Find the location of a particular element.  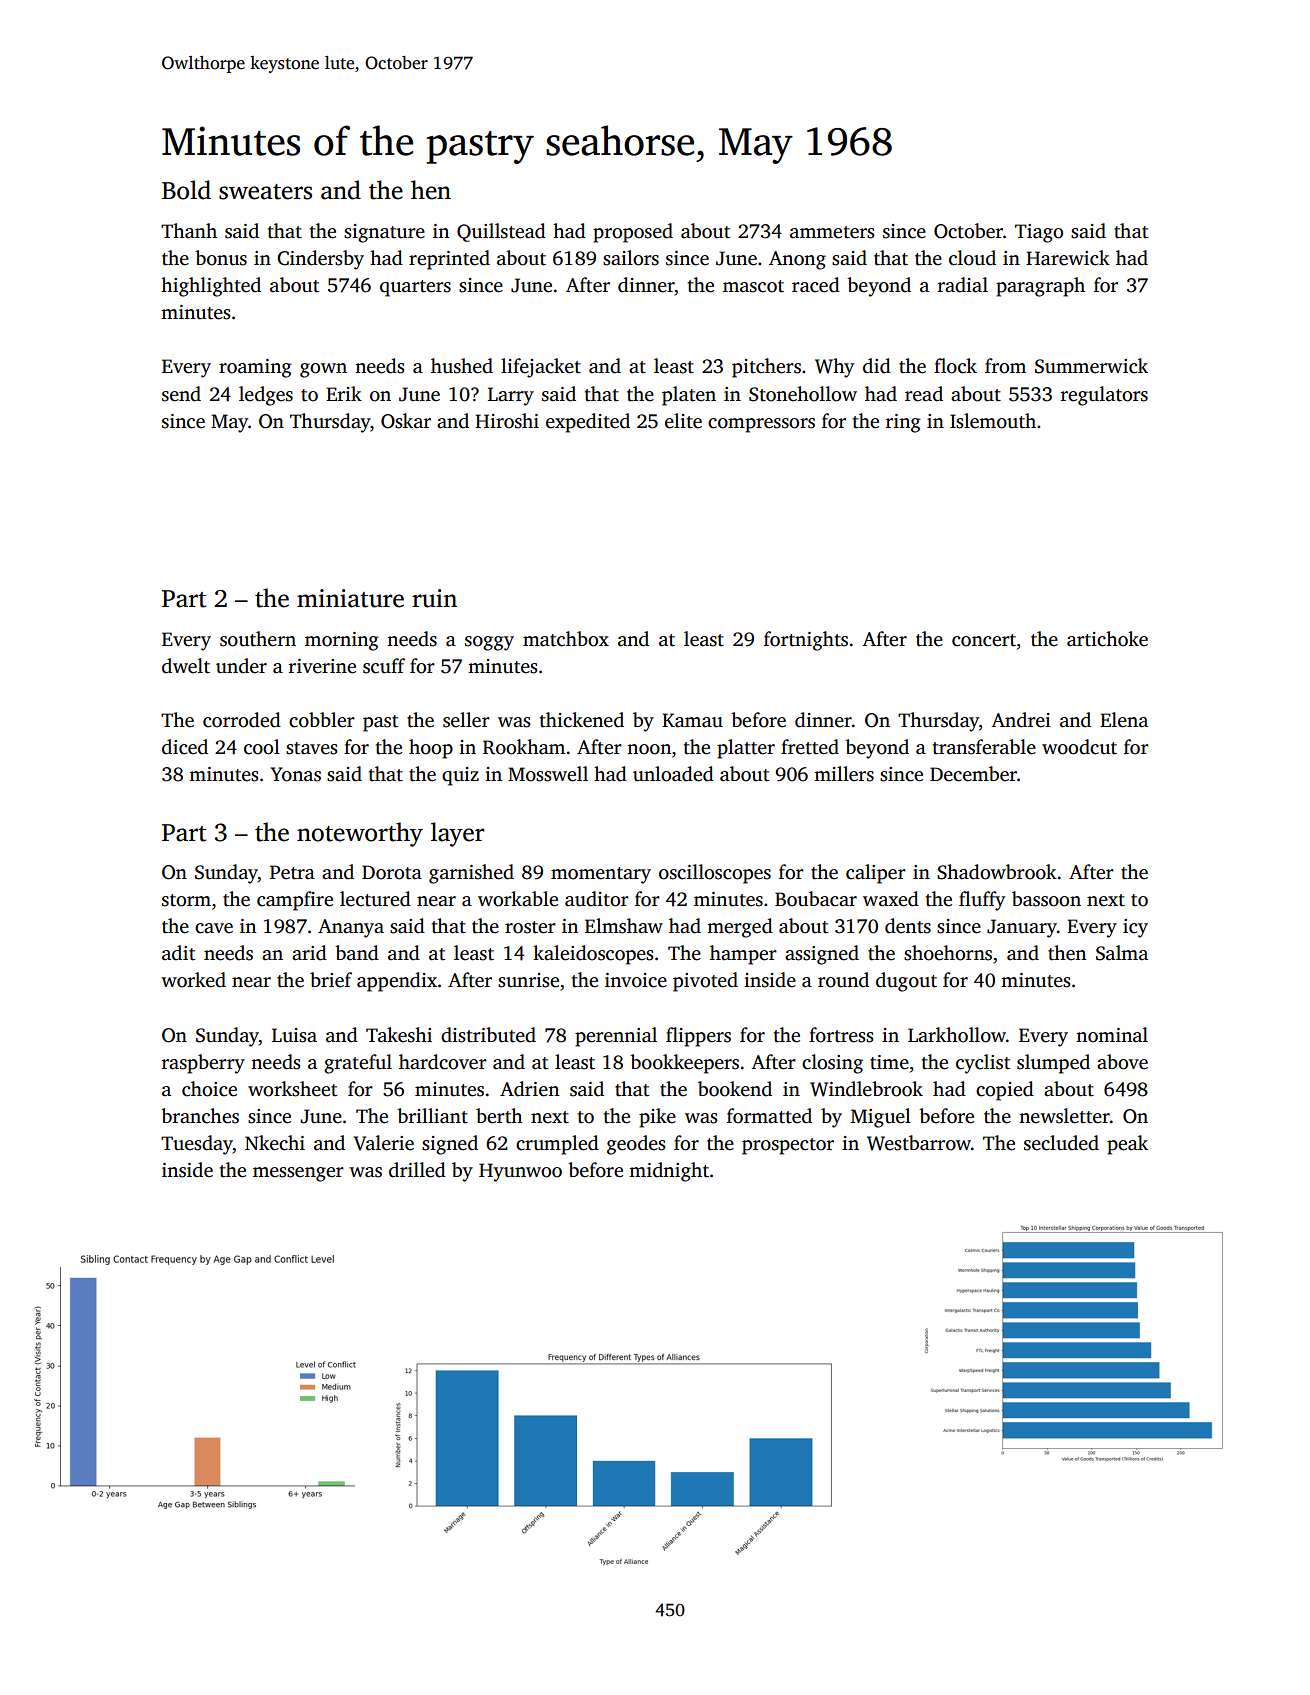

noteworthy is located at coordinates (360, 834).
